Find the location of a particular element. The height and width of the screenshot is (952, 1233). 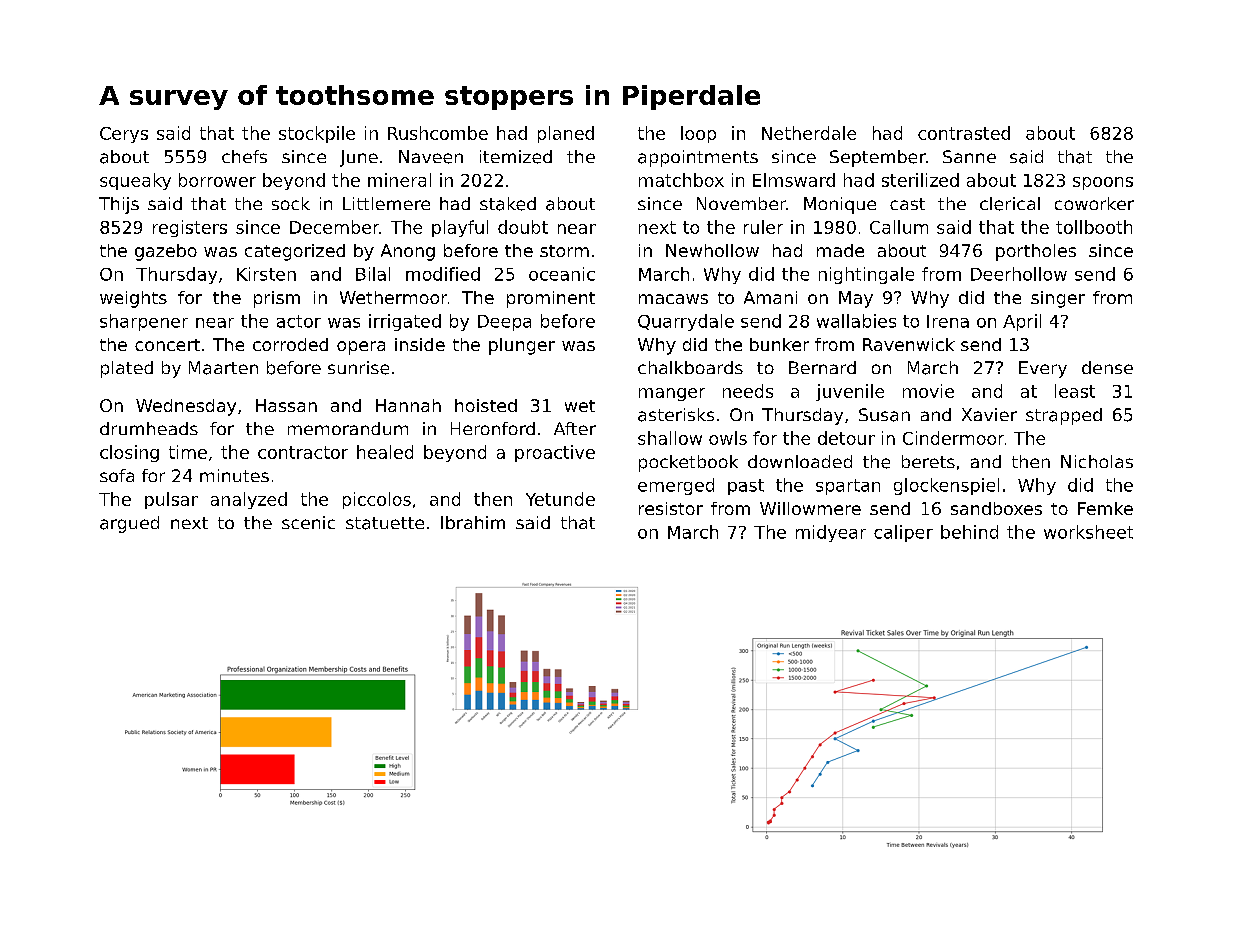

sterilized is located at coordinates (920, 180).
